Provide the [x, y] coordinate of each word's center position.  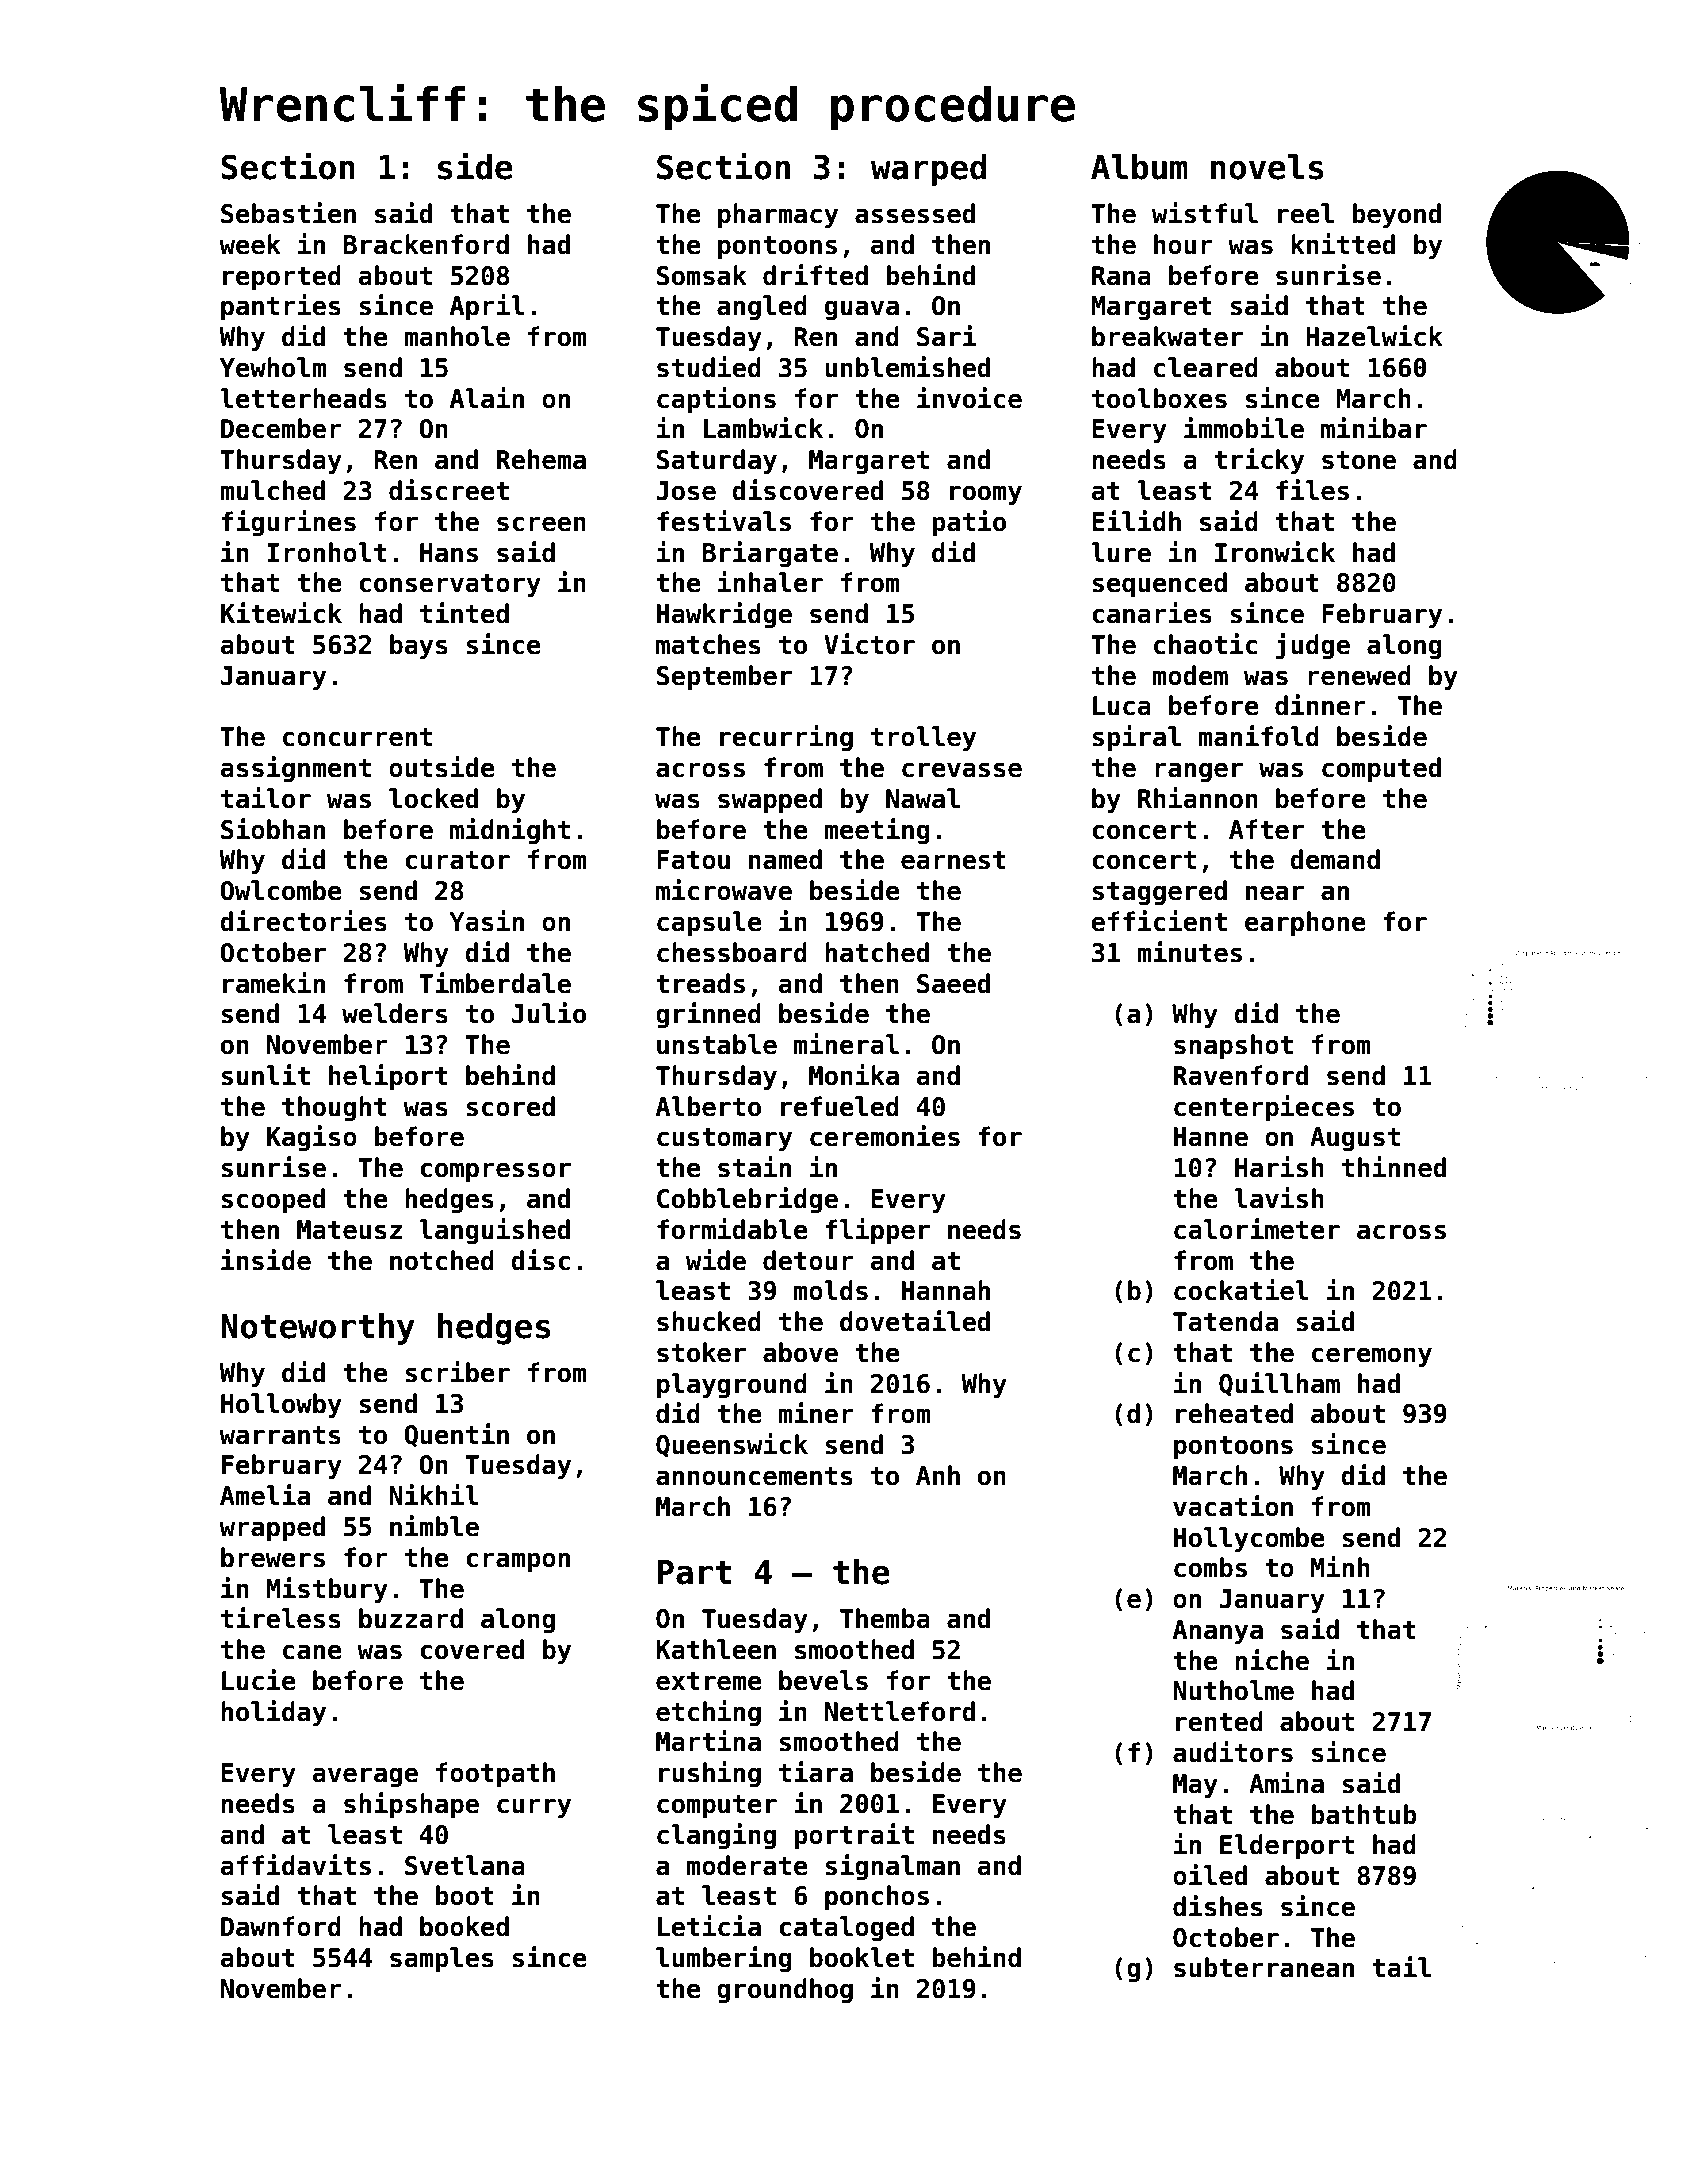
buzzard [411, 1618]
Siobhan [273, 829]
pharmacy [778, 215]
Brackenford [426, 244]
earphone [1305, 923]
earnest [953, 860]
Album [1139, 167]
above [800, 1352]
